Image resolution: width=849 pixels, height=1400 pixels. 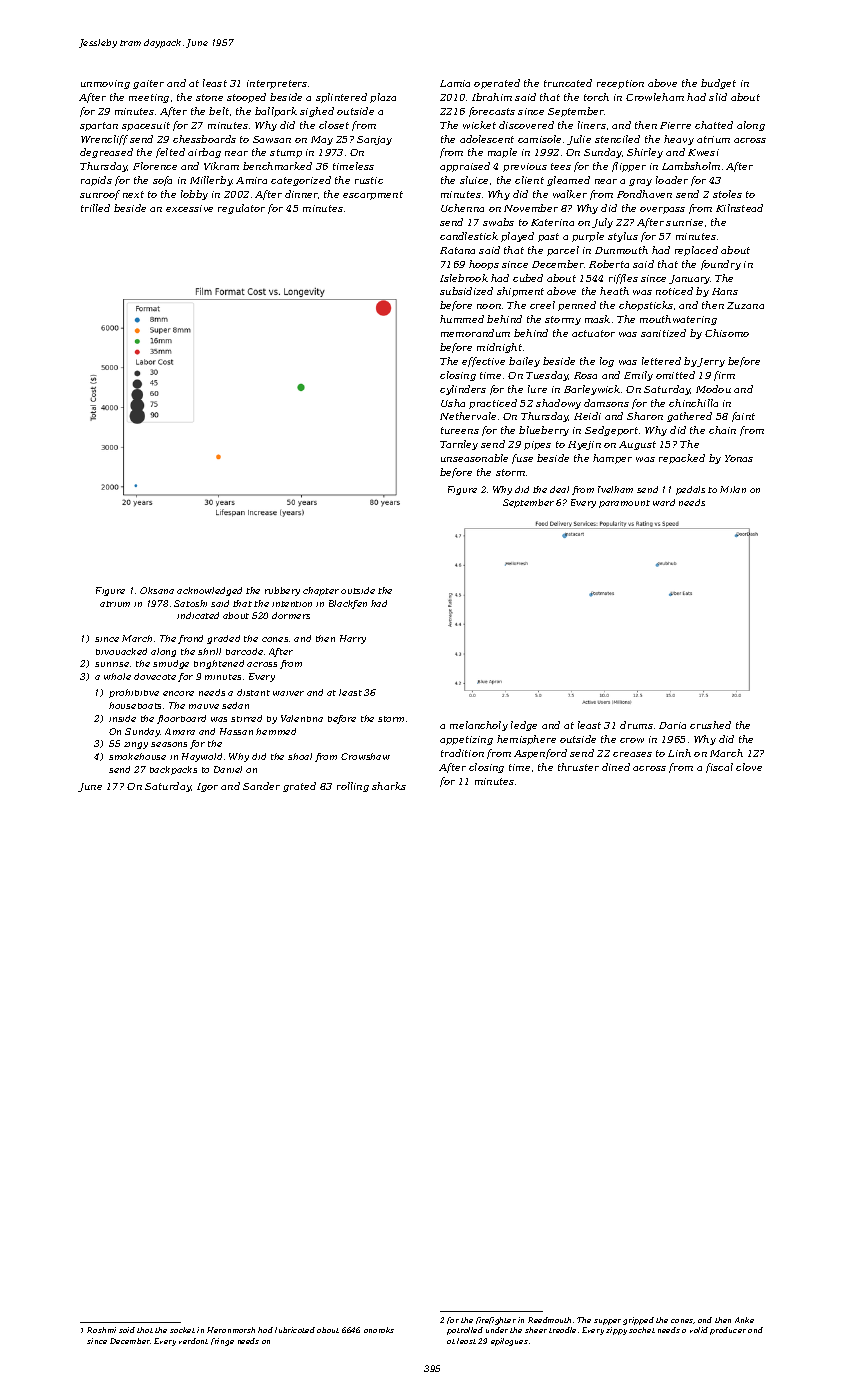 I want to click on creases, so click(x=632, y=754).
